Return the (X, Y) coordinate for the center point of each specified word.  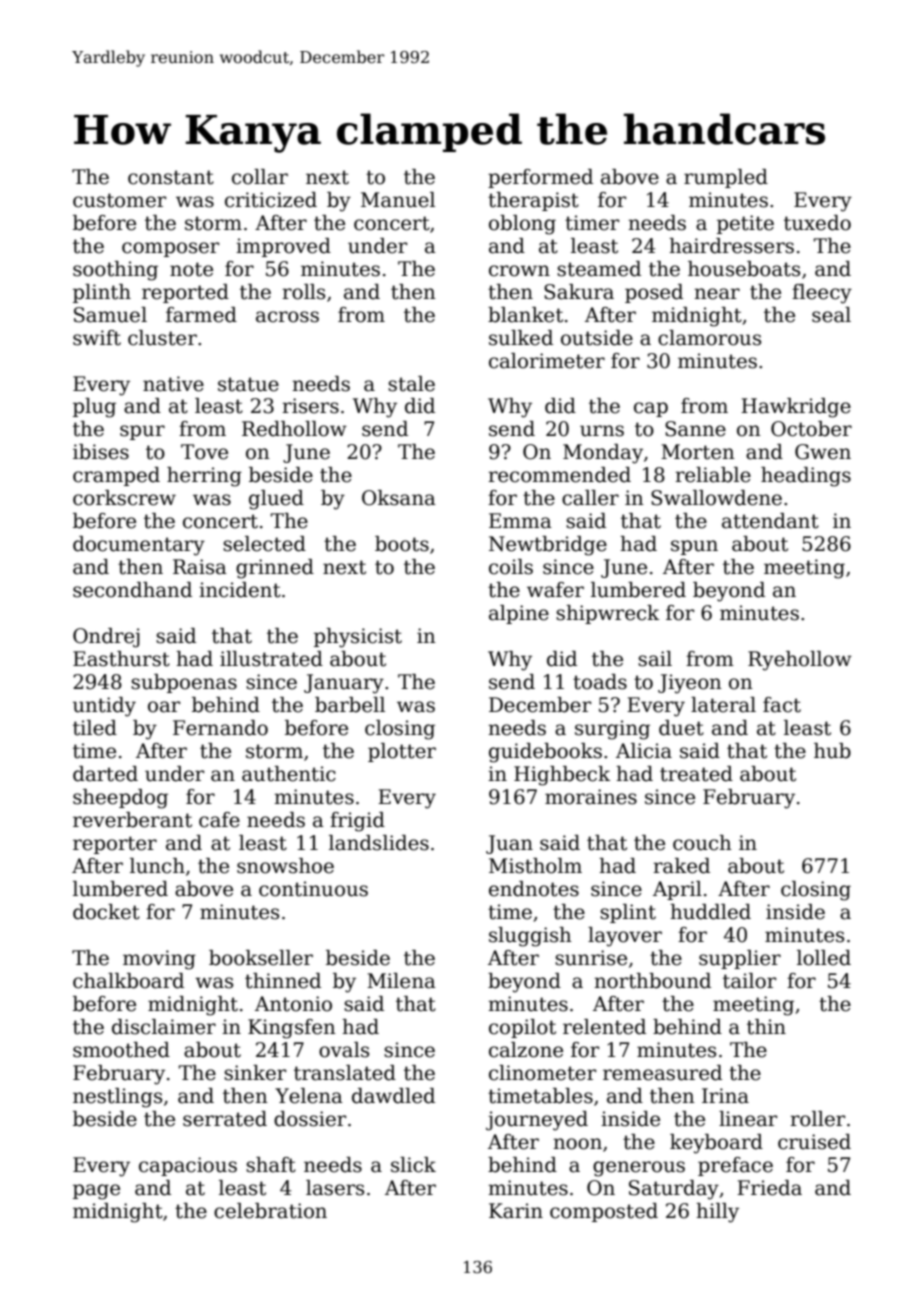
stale (411, 384)
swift (97, 338)
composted (604, 1212)
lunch (157, 866)
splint (628, 913)
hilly (717, 1213)
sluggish (530, 937)
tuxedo (817, 223)
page (96, 1192)
